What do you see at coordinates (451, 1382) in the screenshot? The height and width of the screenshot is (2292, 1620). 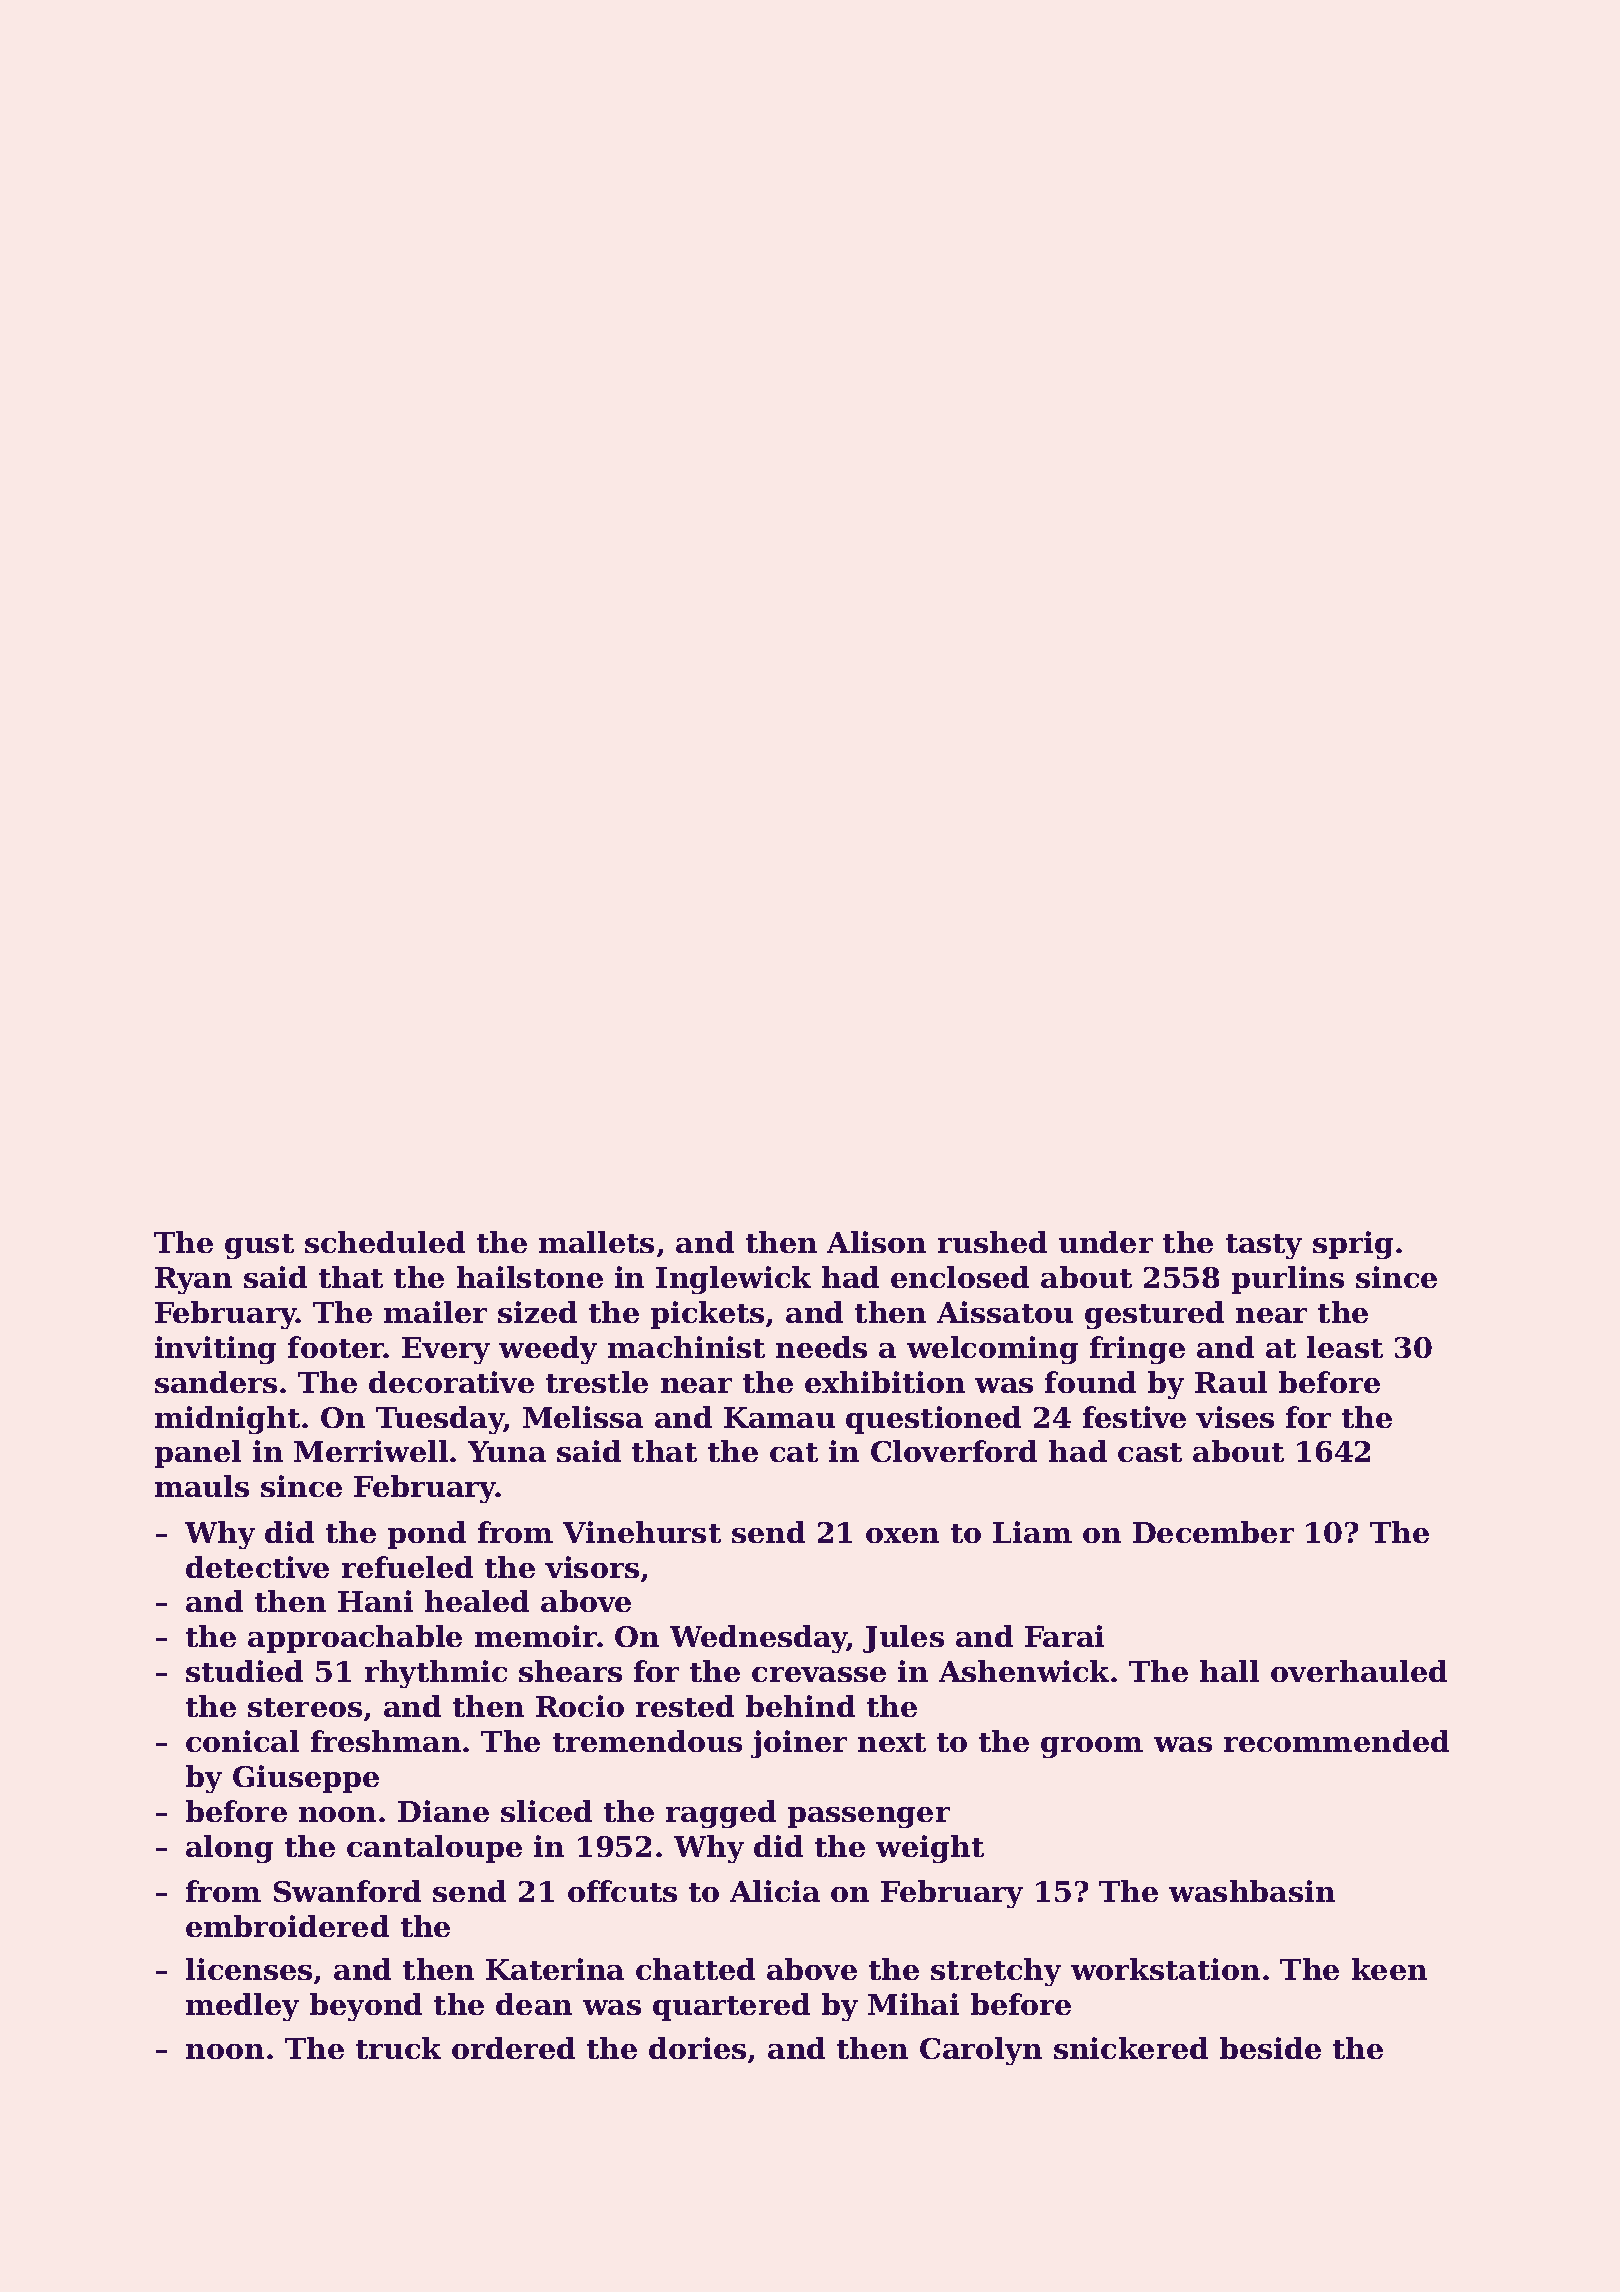 I see `decorative` at bounding box center [451, 1382].
